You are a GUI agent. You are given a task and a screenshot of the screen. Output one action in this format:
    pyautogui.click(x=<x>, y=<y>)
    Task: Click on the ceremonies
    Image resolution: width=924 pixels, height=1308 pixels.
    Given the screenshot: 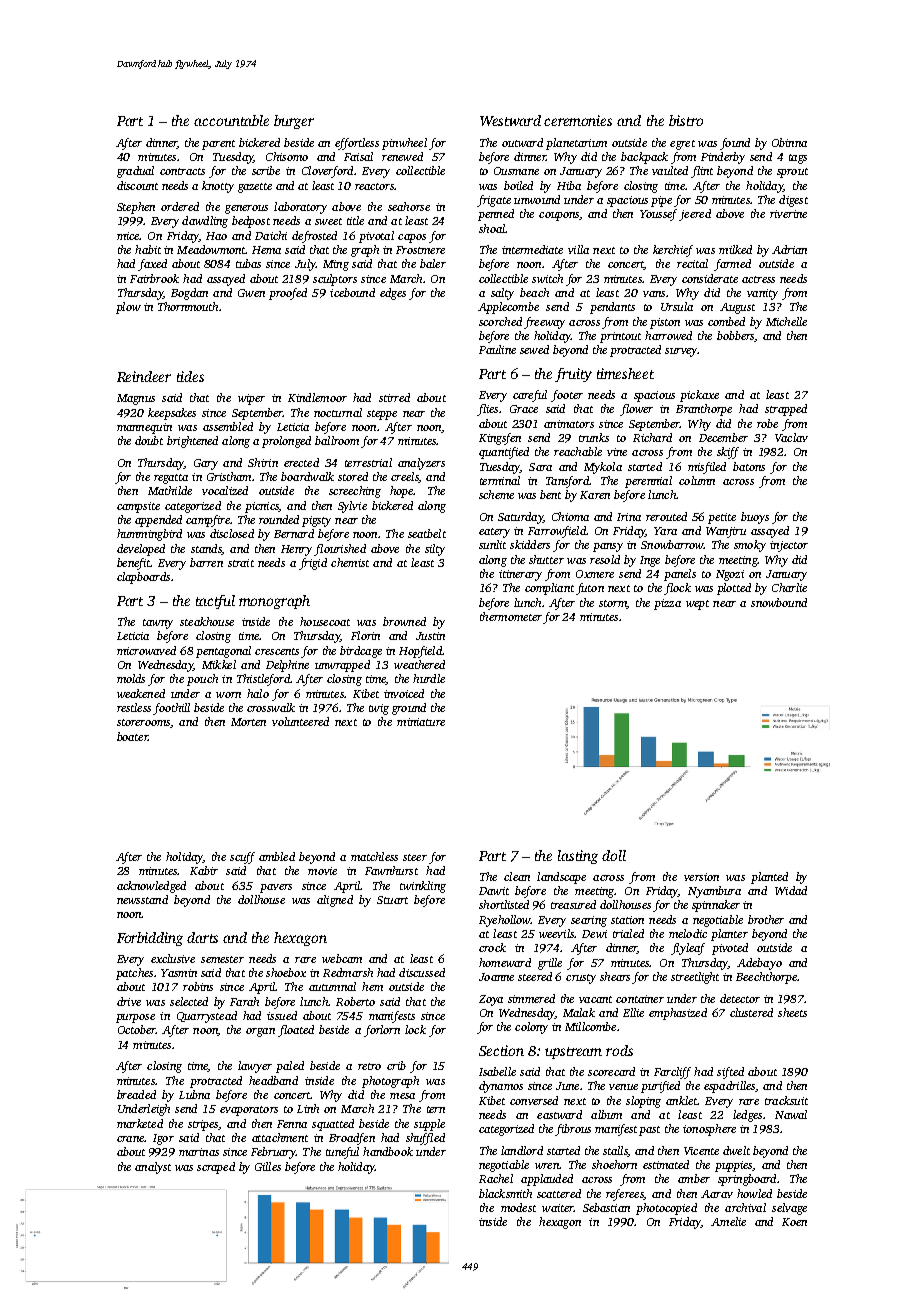 What is the action you would take?
    pyautogui.click(x=578, y=120)
